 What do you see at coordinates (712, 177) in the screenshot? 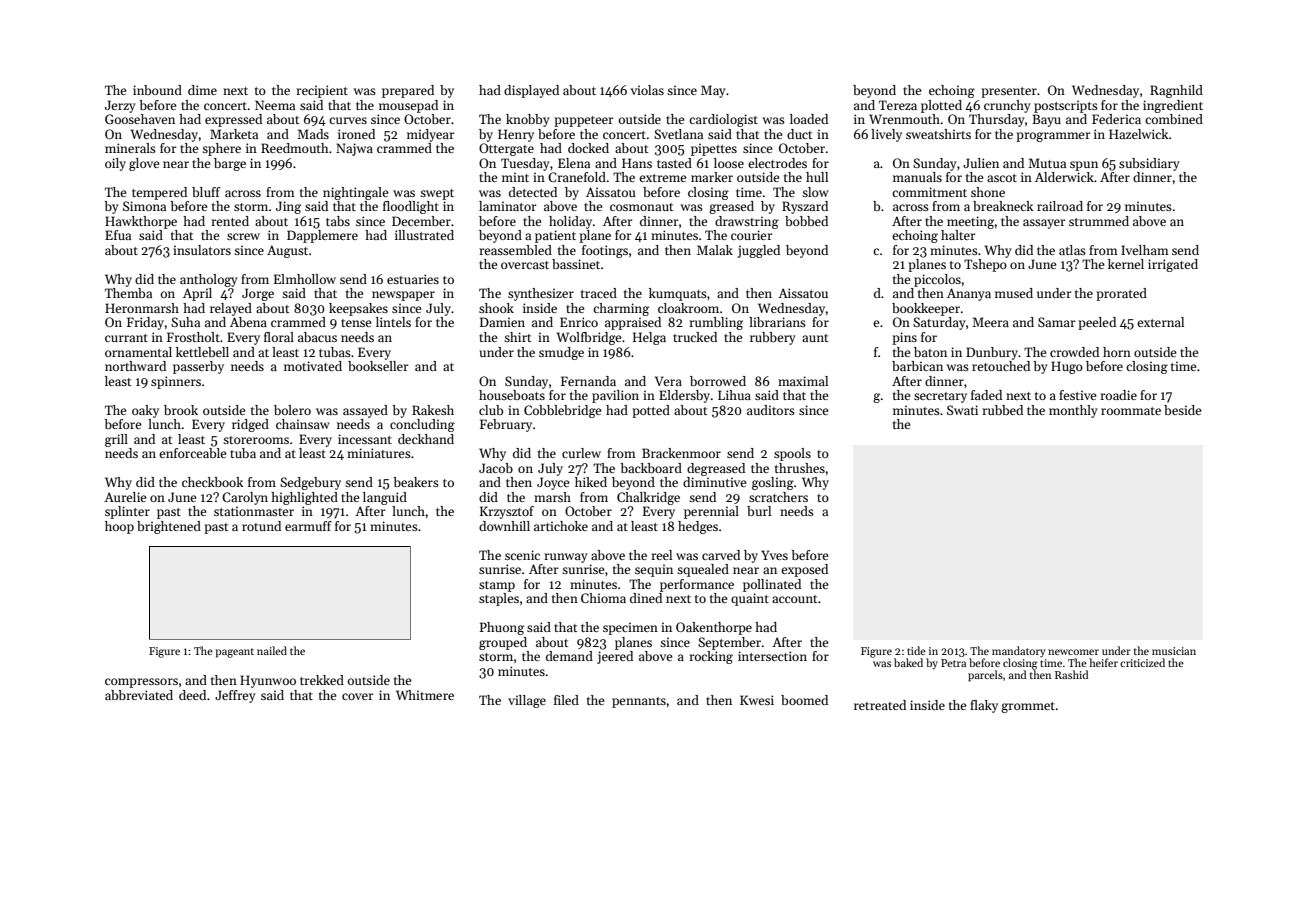
I see `marker` at bounding box center [712, 177].
